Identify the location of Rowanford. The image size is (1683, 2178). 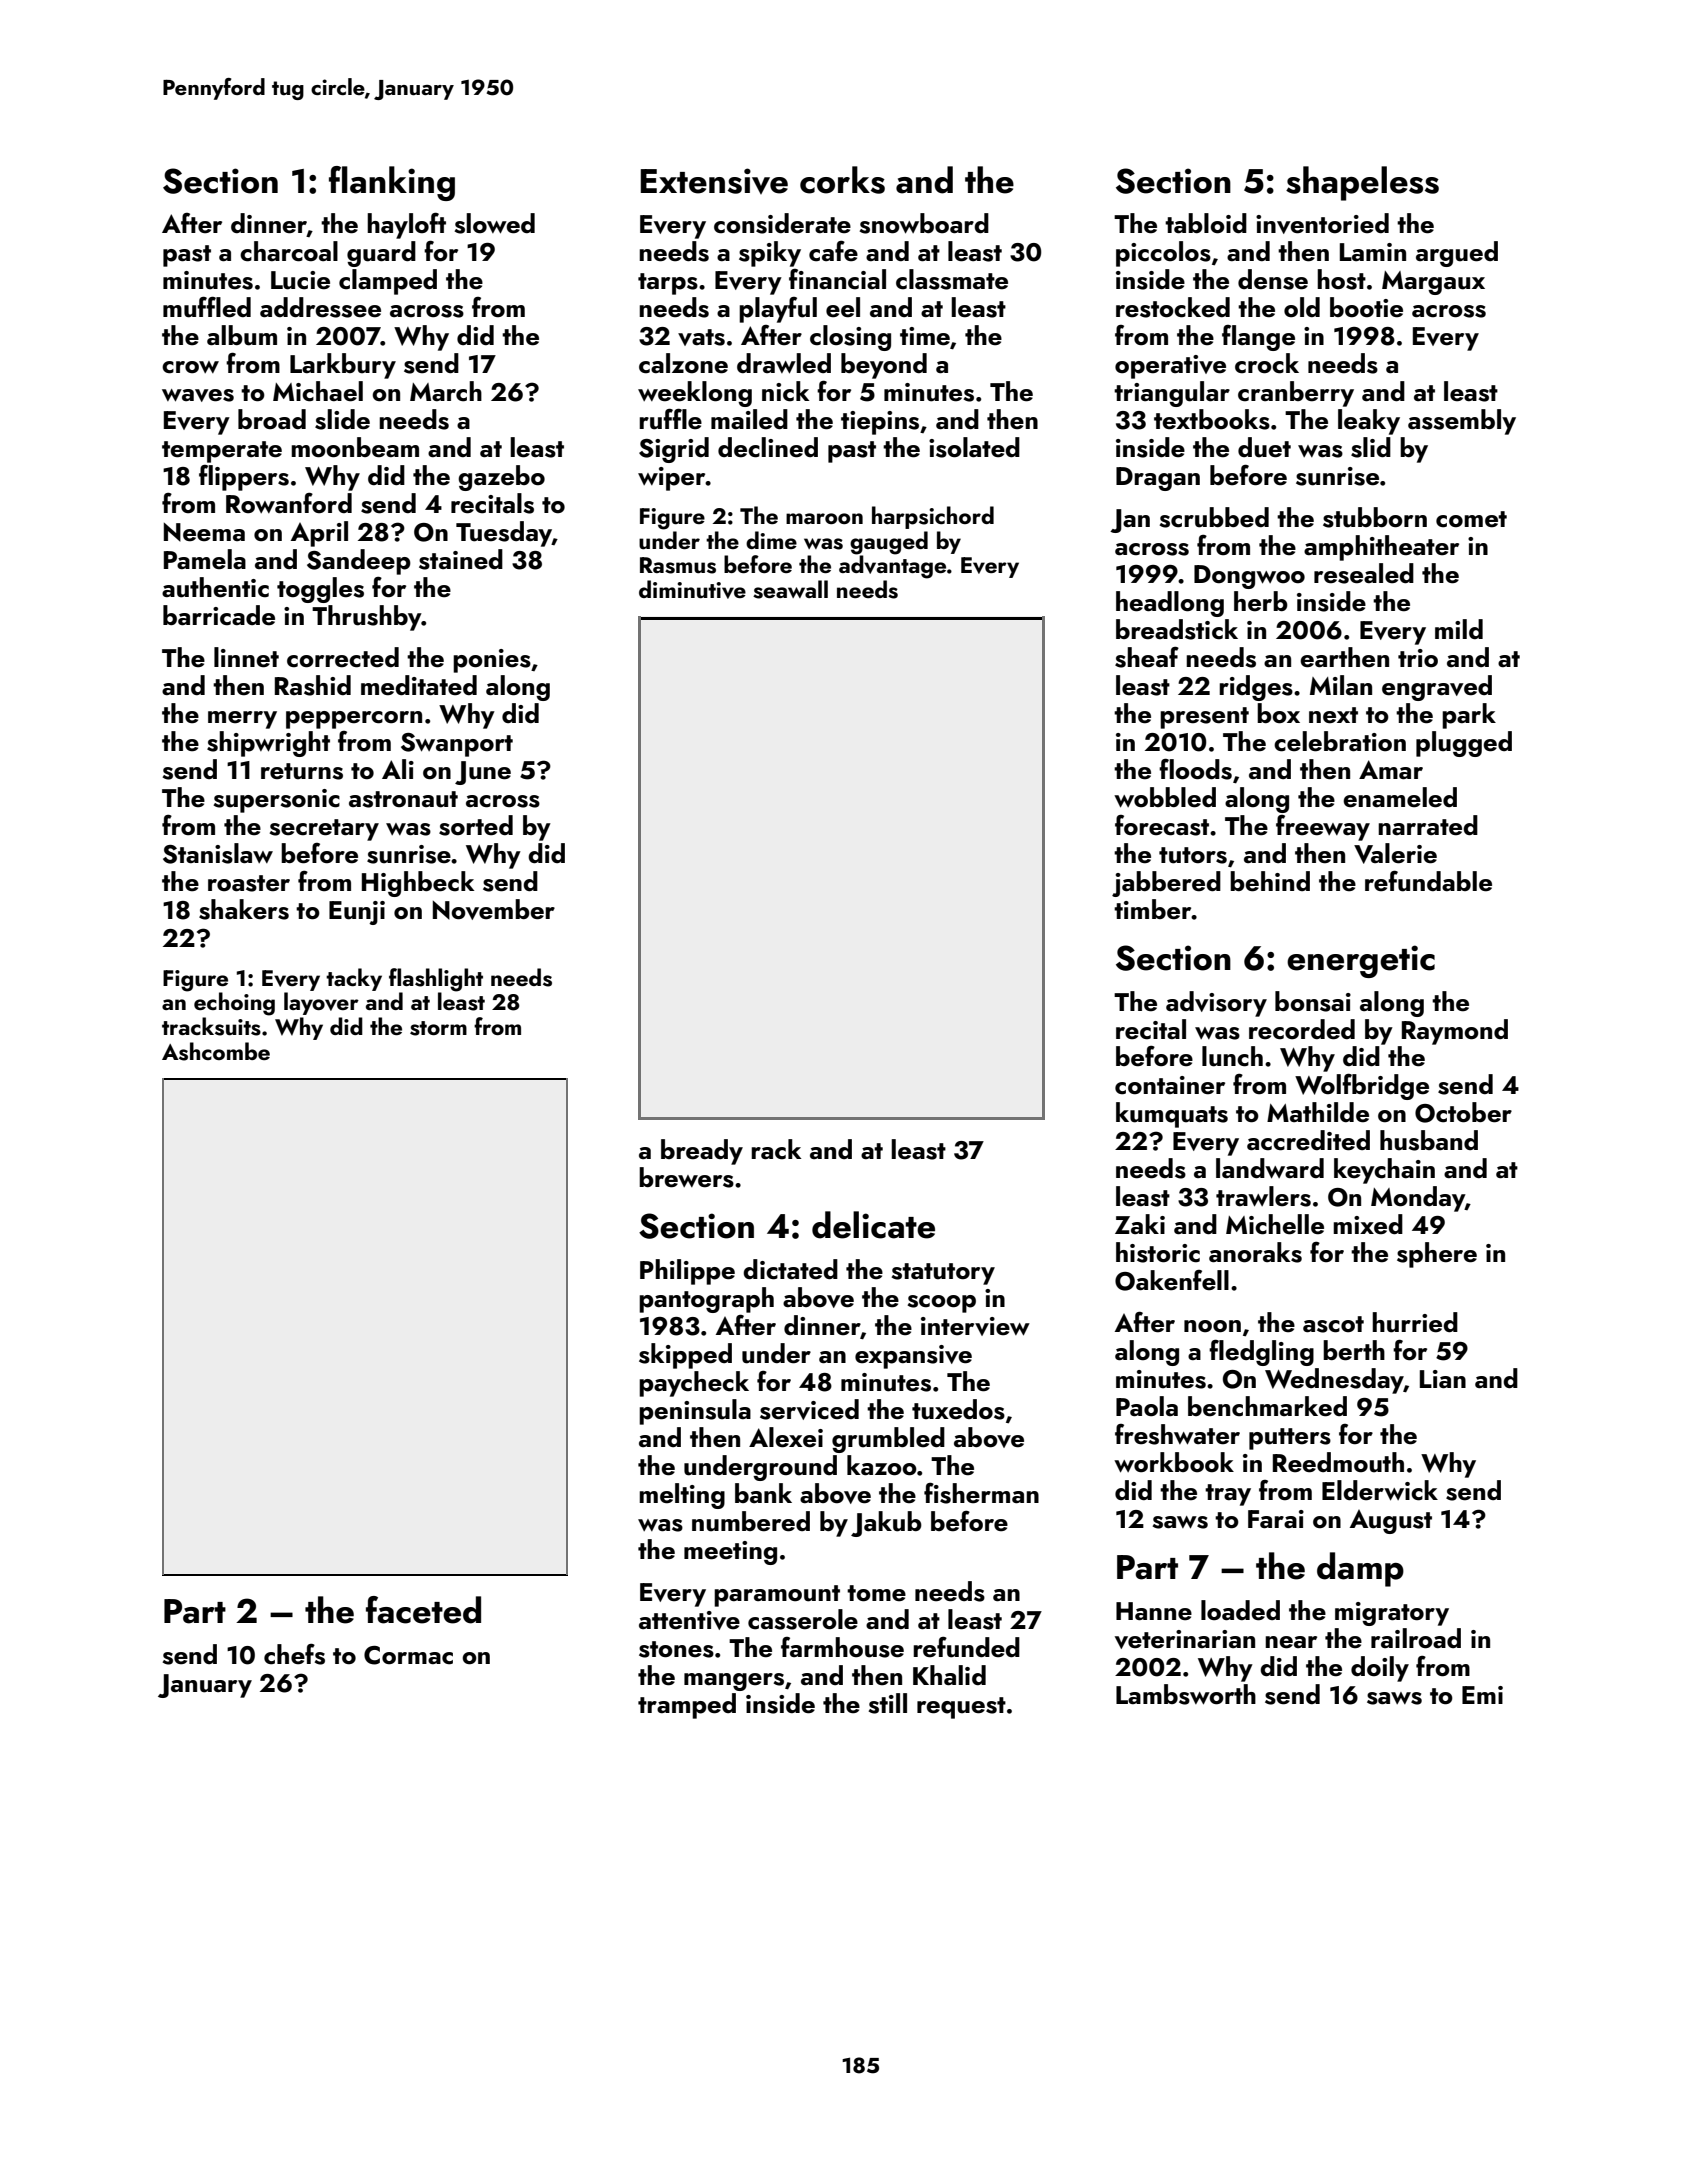
(289, 503).
